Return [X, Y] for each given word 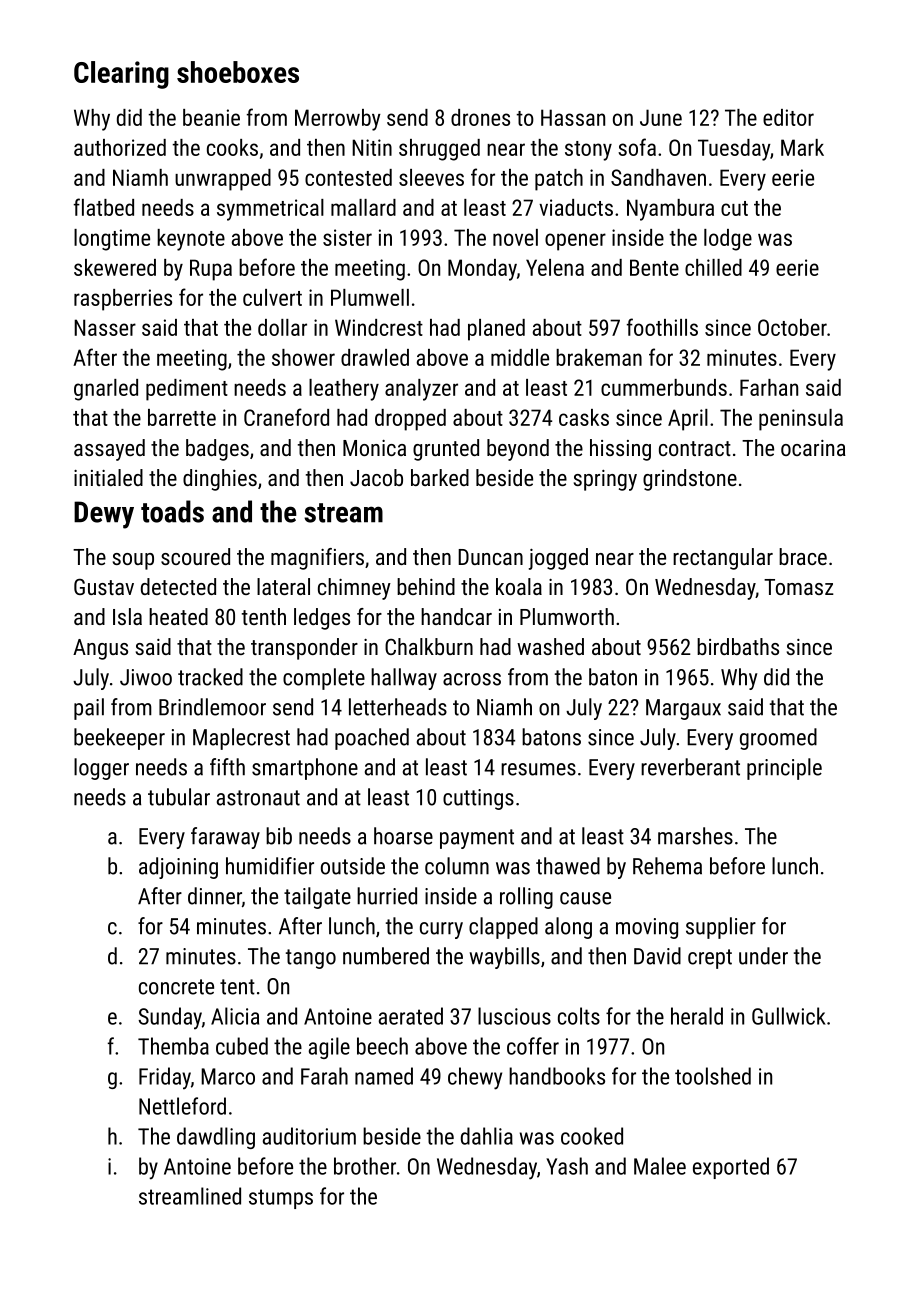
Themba [173, 1046]
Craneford [286, 417]
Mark [802, 147]
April [688, 420]
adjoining [178, 868]
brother [365, 1166]
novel [515, 237]
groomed [778, 739]
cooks [232, 147]
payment [477, 839]
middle [520, 357]
